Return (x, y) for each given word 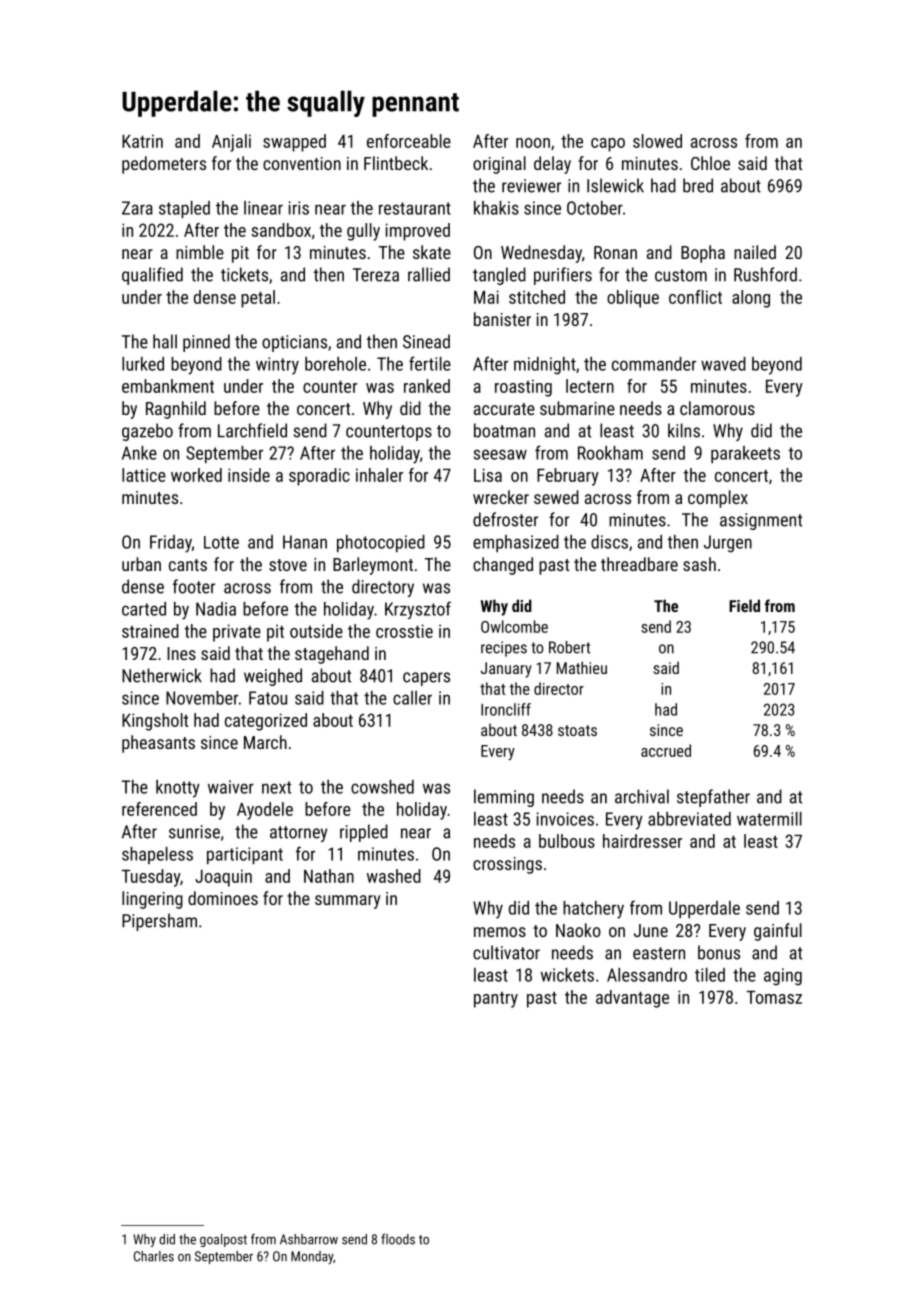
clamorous (717, 408)
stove (288, 565)
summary (348, 902)
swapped (294, 143)
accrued (666, 750)
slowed (657, 141)
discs (609, 542)
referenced (159, 809)
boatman (504, 430)
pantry (496, 1000)
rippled (364, 833)
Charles (154, 1256)
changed (503, 566)
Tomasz (774, 997)
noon (533, 143)
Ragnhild (176, 410)
